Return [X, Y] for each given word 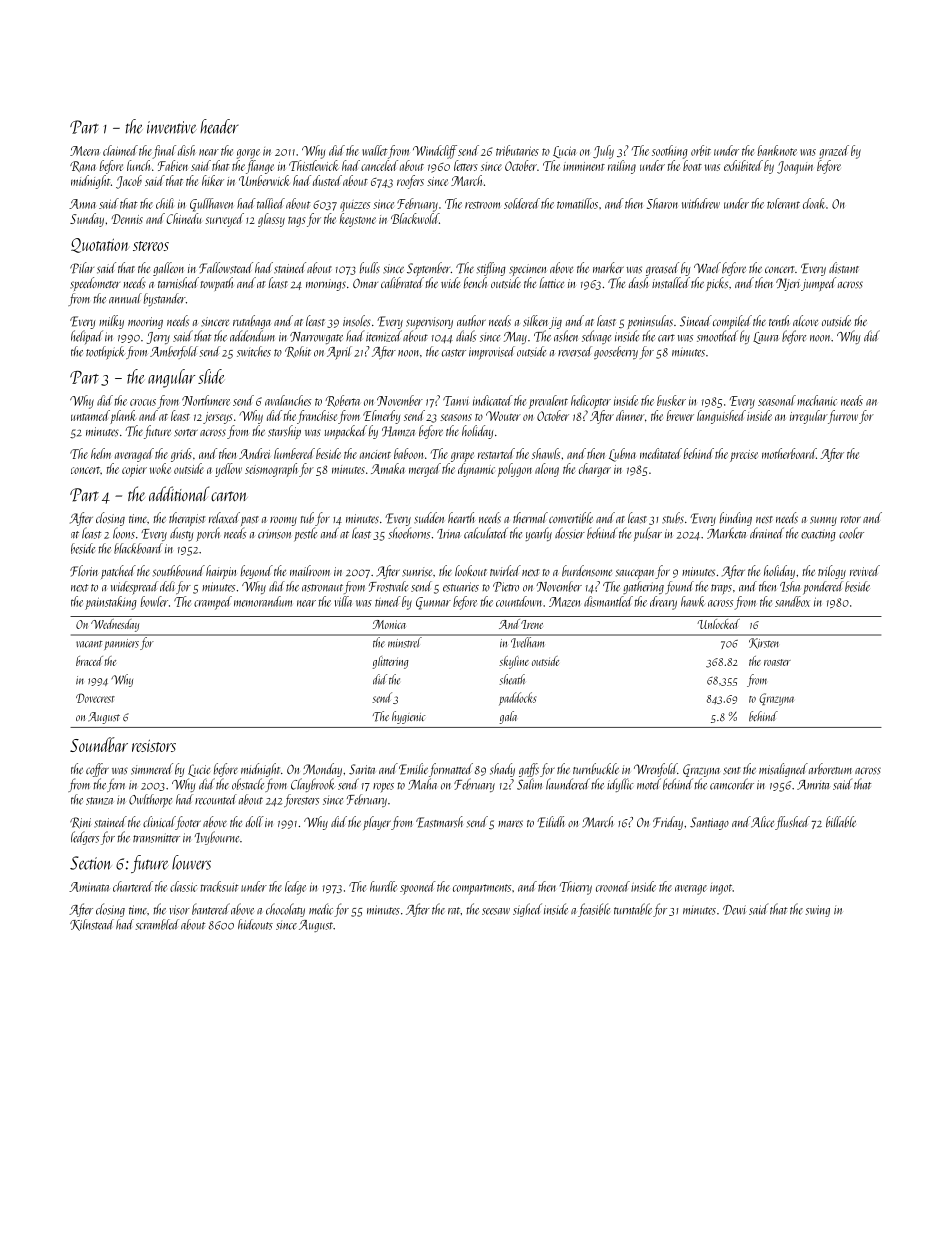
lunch [138, 165]
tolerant [783, 203]
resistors [154, 746]
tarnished [178, 283]
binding [735, 519]
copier [134, 471]
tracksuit [220, 886]
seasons [456, 417]
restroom [482, 205]
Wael [707, 267]
